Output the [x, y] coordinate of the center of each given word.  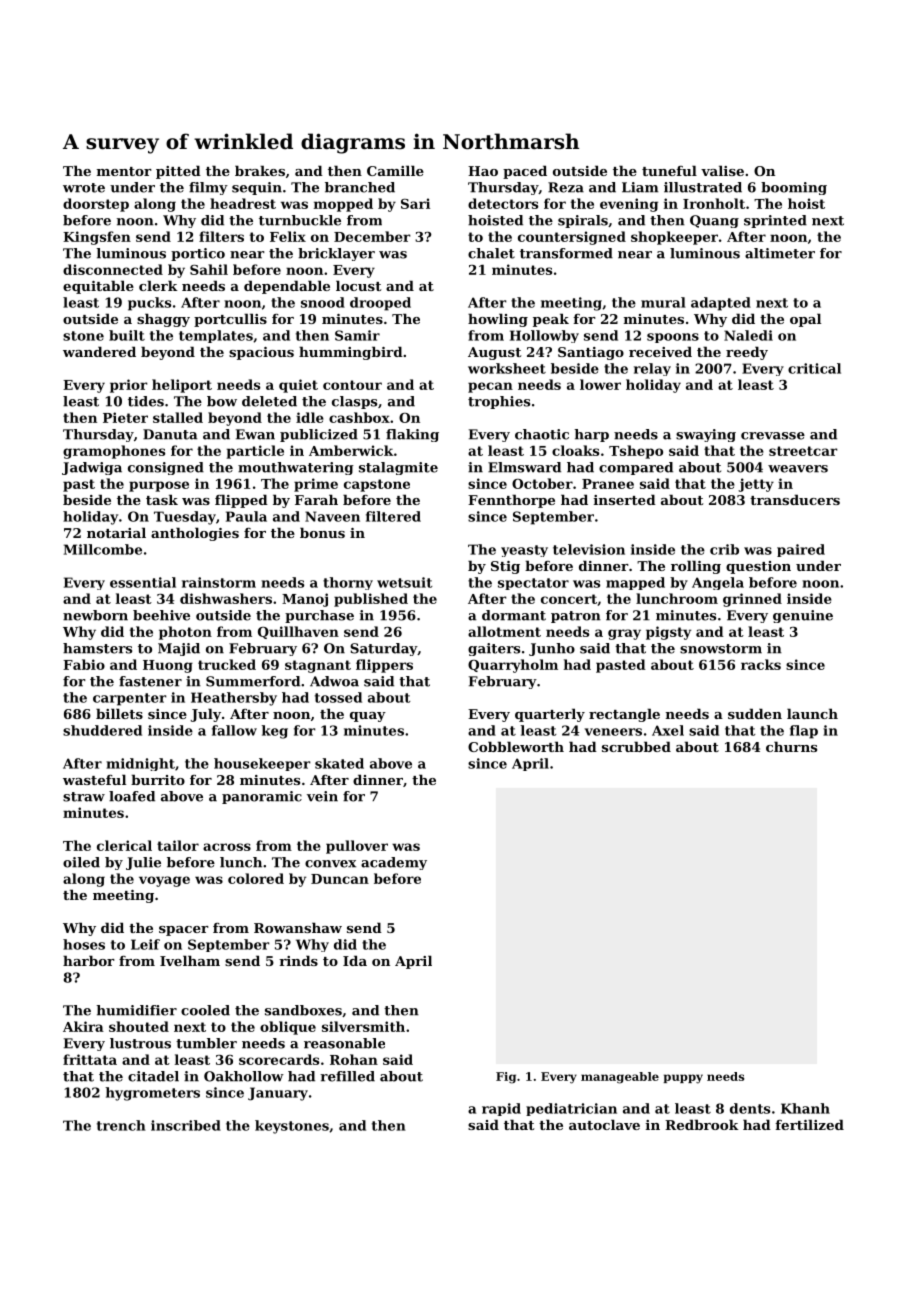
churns [791, 746]
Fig [506, 1078]
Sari [415, 203]
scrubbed [636, 746]
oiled [81, 862]
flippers [384, 666]
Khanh [805, 1108]
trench [121, 1125]
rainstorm [219, 582]
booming [794, 188]
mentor [124, 171]
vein [322, 796]
